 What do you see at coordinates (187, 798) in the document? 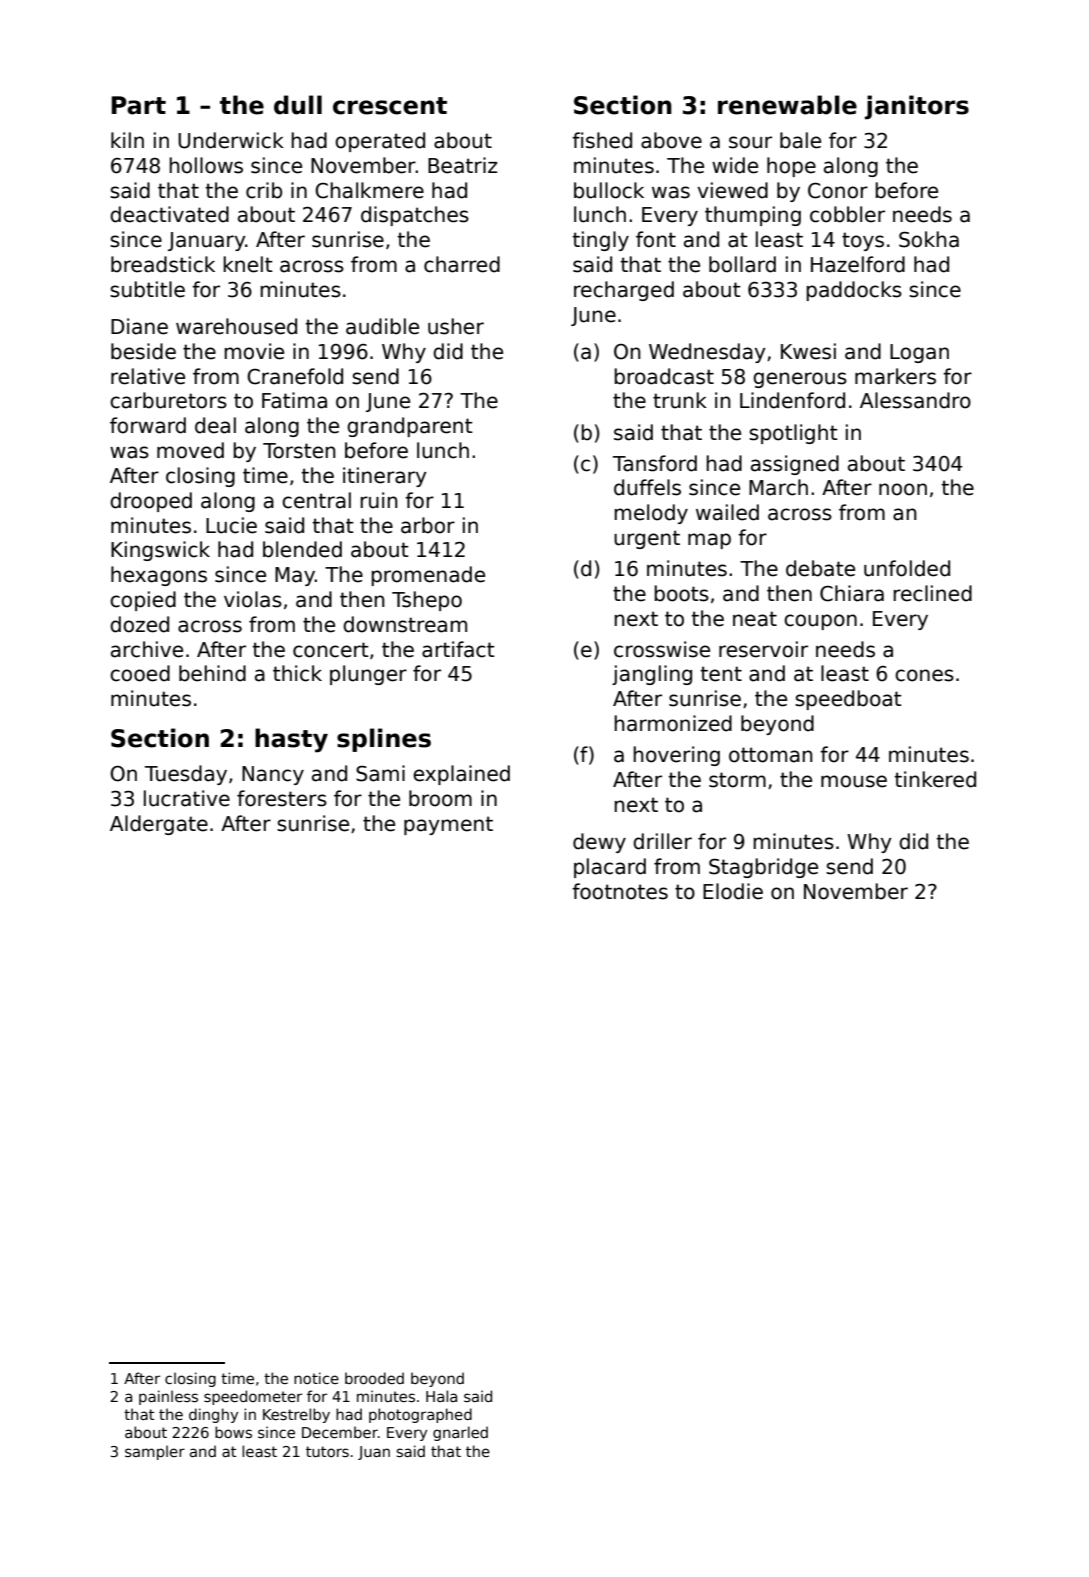
I see `lucrative` at bounding box center [187, 798].
